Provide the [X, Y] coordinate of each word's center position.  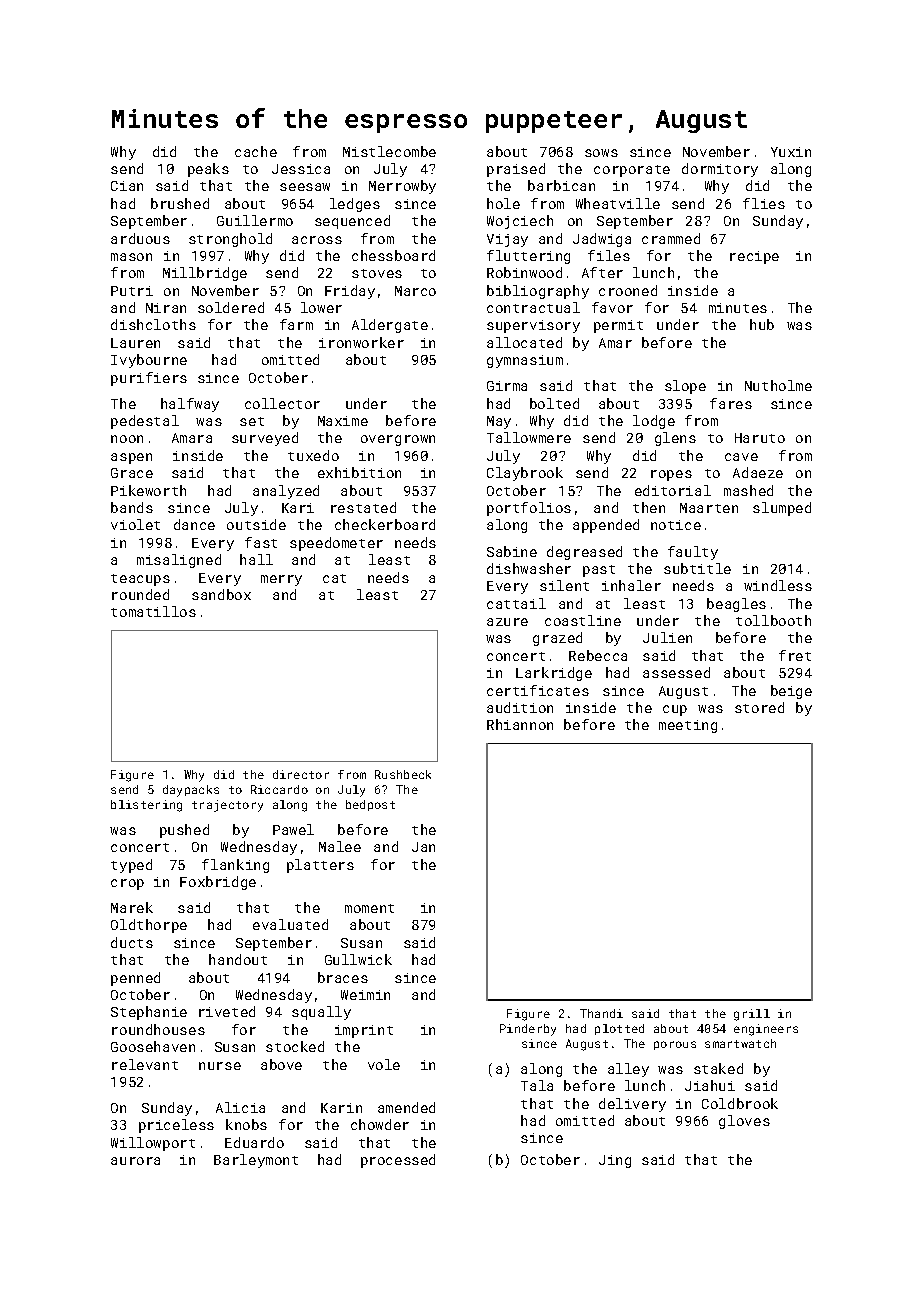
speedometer [336, 544]
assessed [676, 672]
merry [281, 580]
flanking [235, 866]
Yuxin [791, 152]
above [281, 1064]
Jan [423, 847]
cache [256, 151]
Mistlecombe [389, 151]
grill [752, 1015]
